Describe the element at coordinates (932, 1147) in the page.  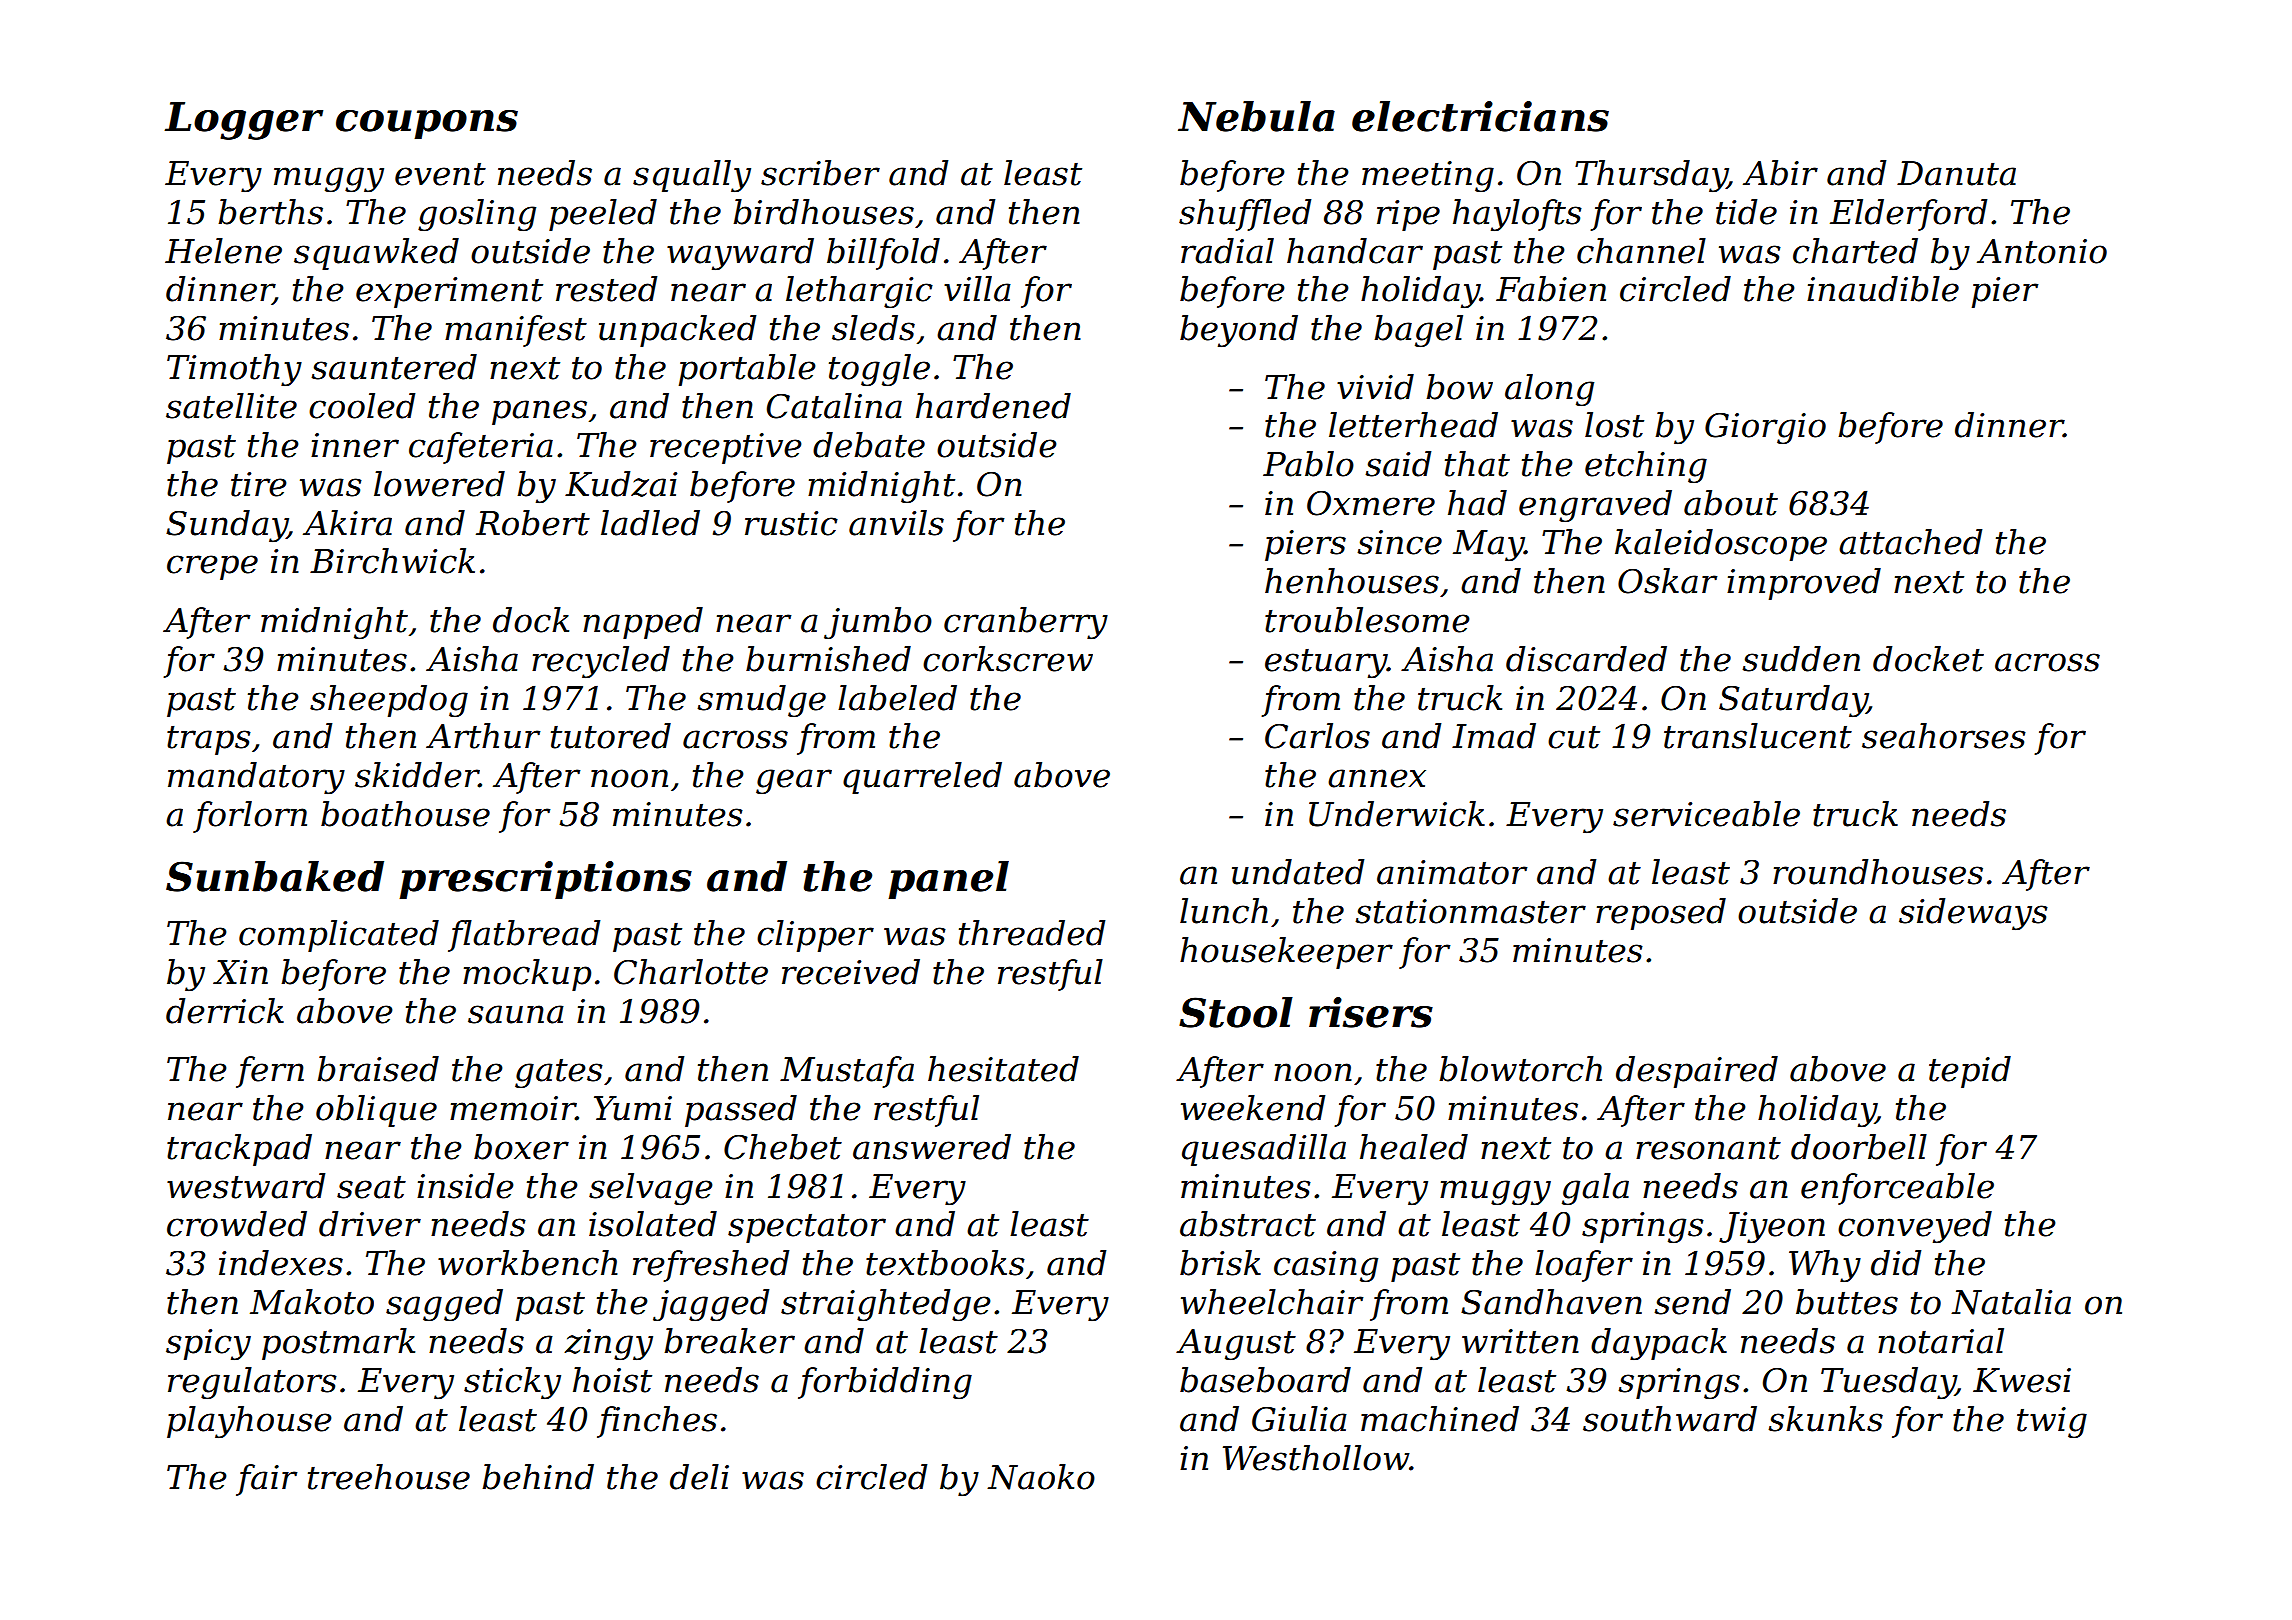
I see `answered` at that location.
